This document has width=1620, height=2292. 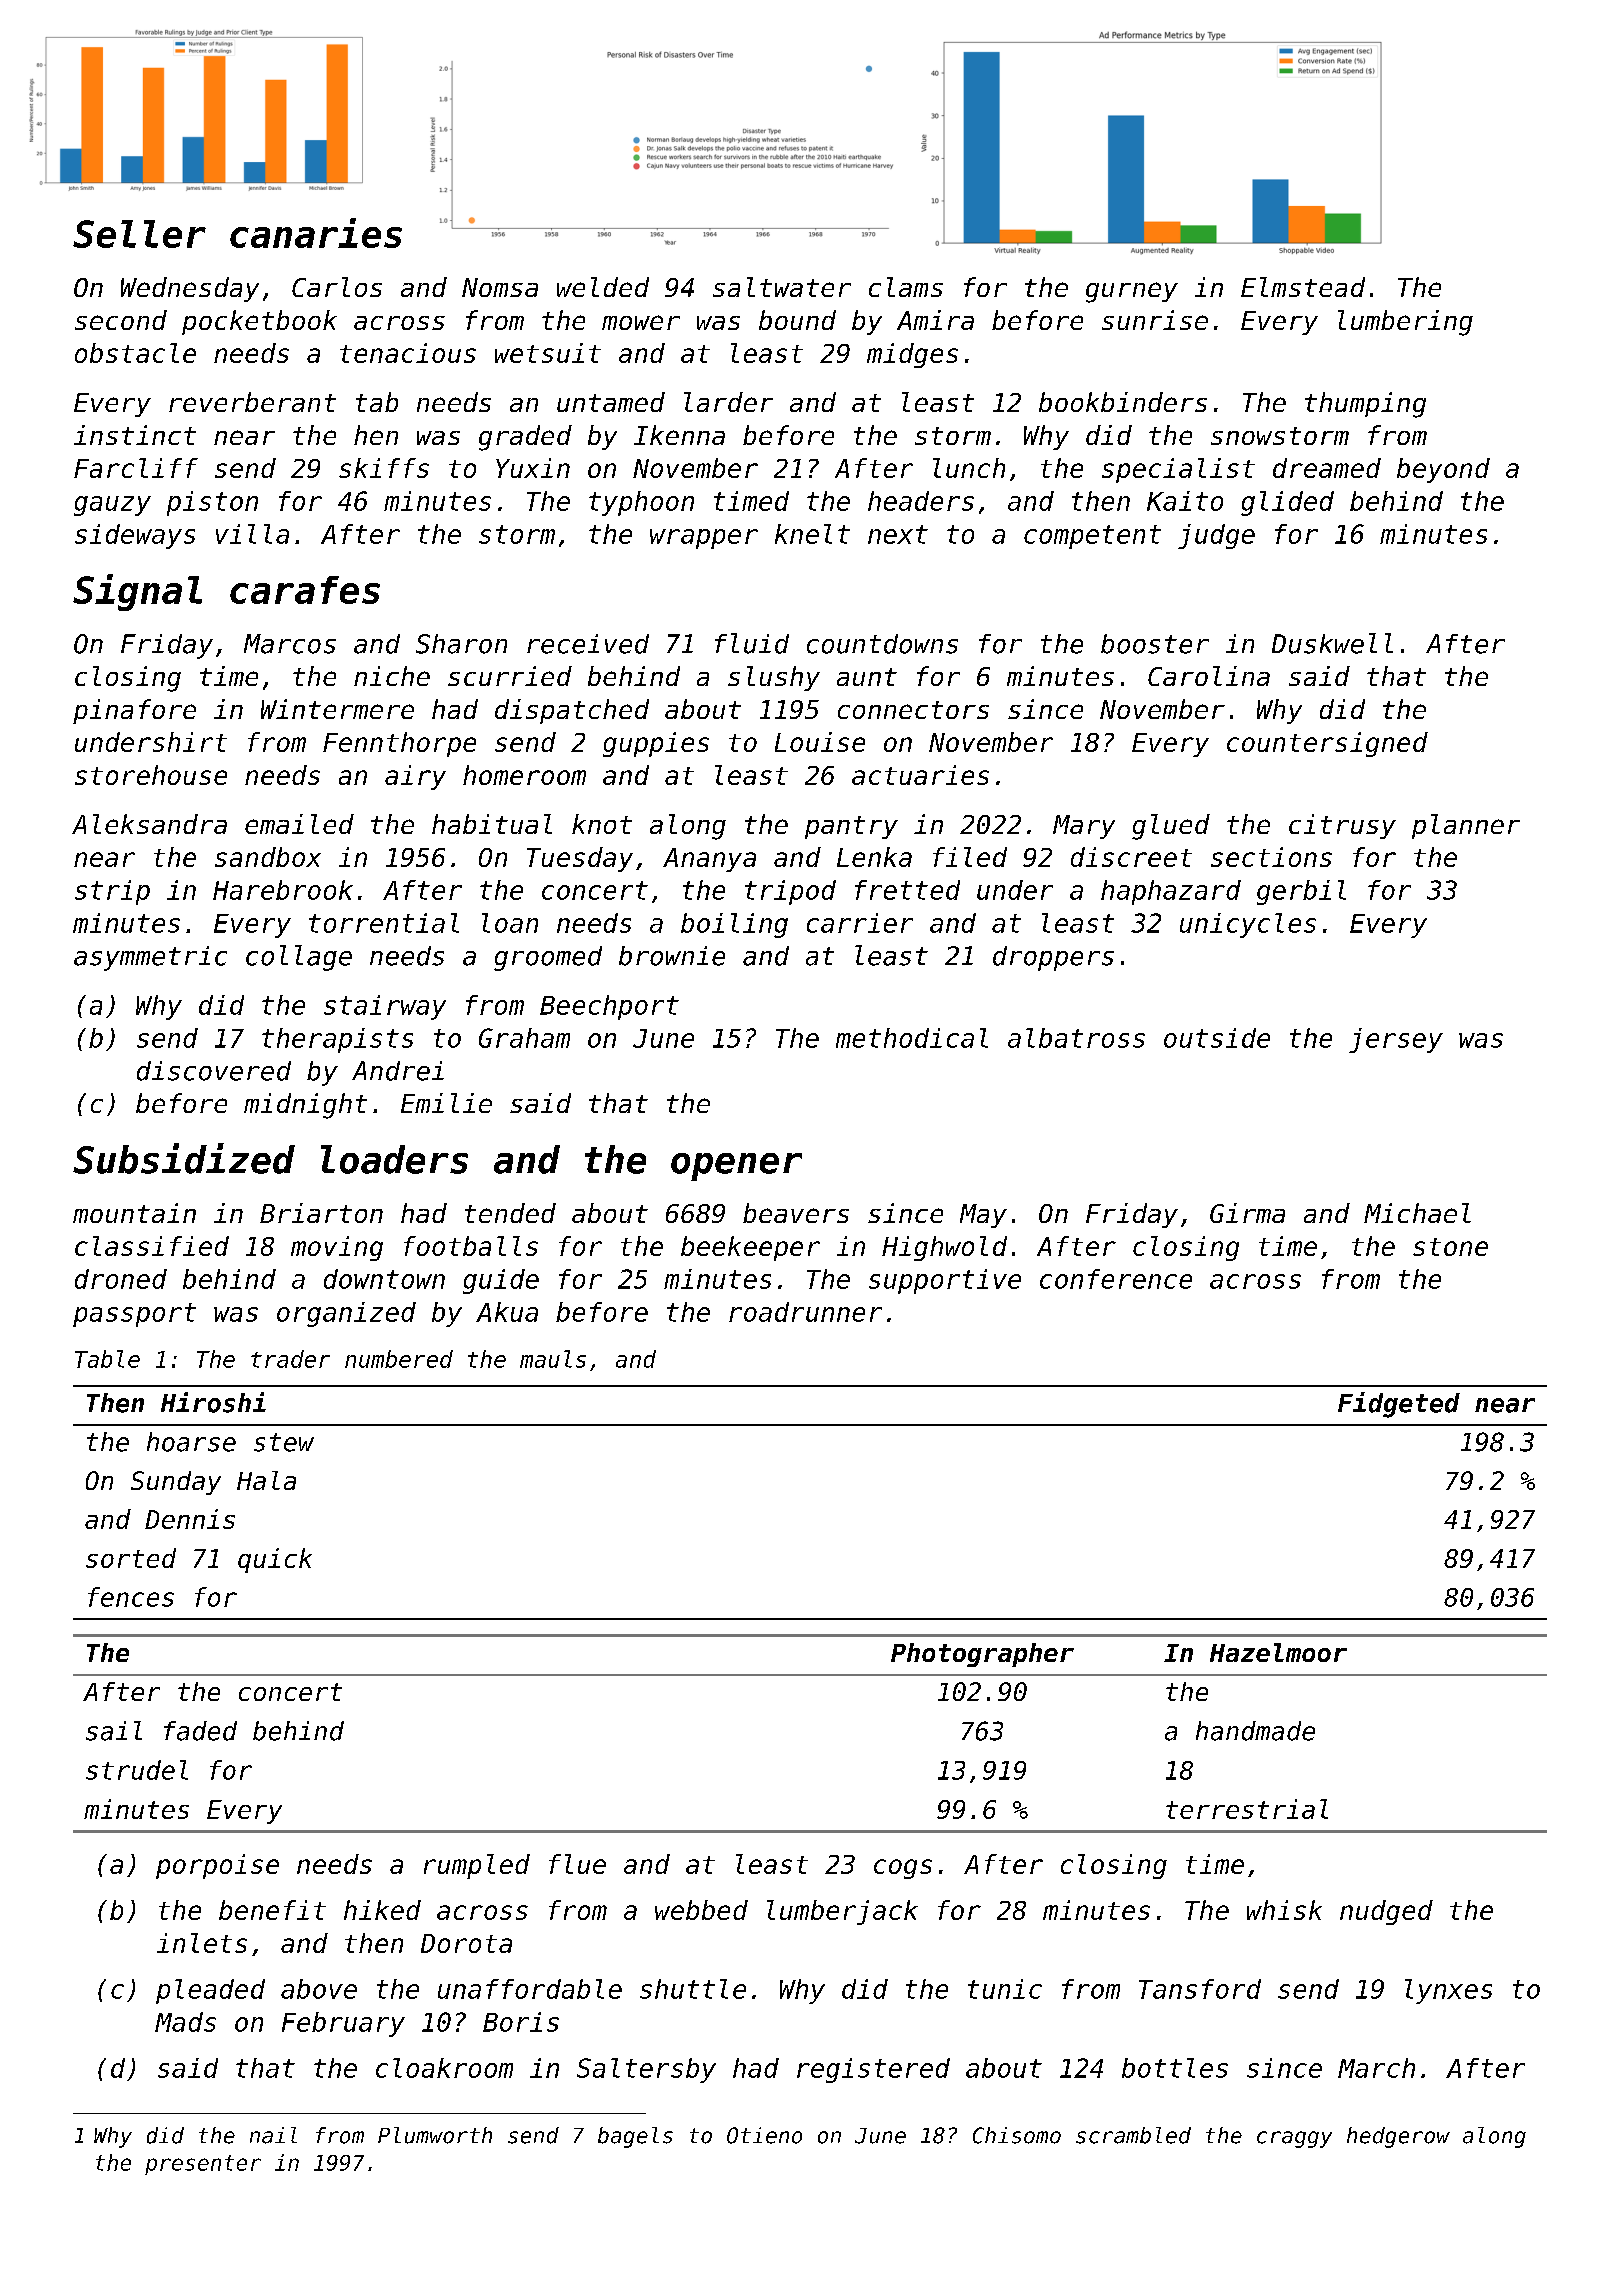 I want to click on Emilie, so click(x=446, y=1103).
